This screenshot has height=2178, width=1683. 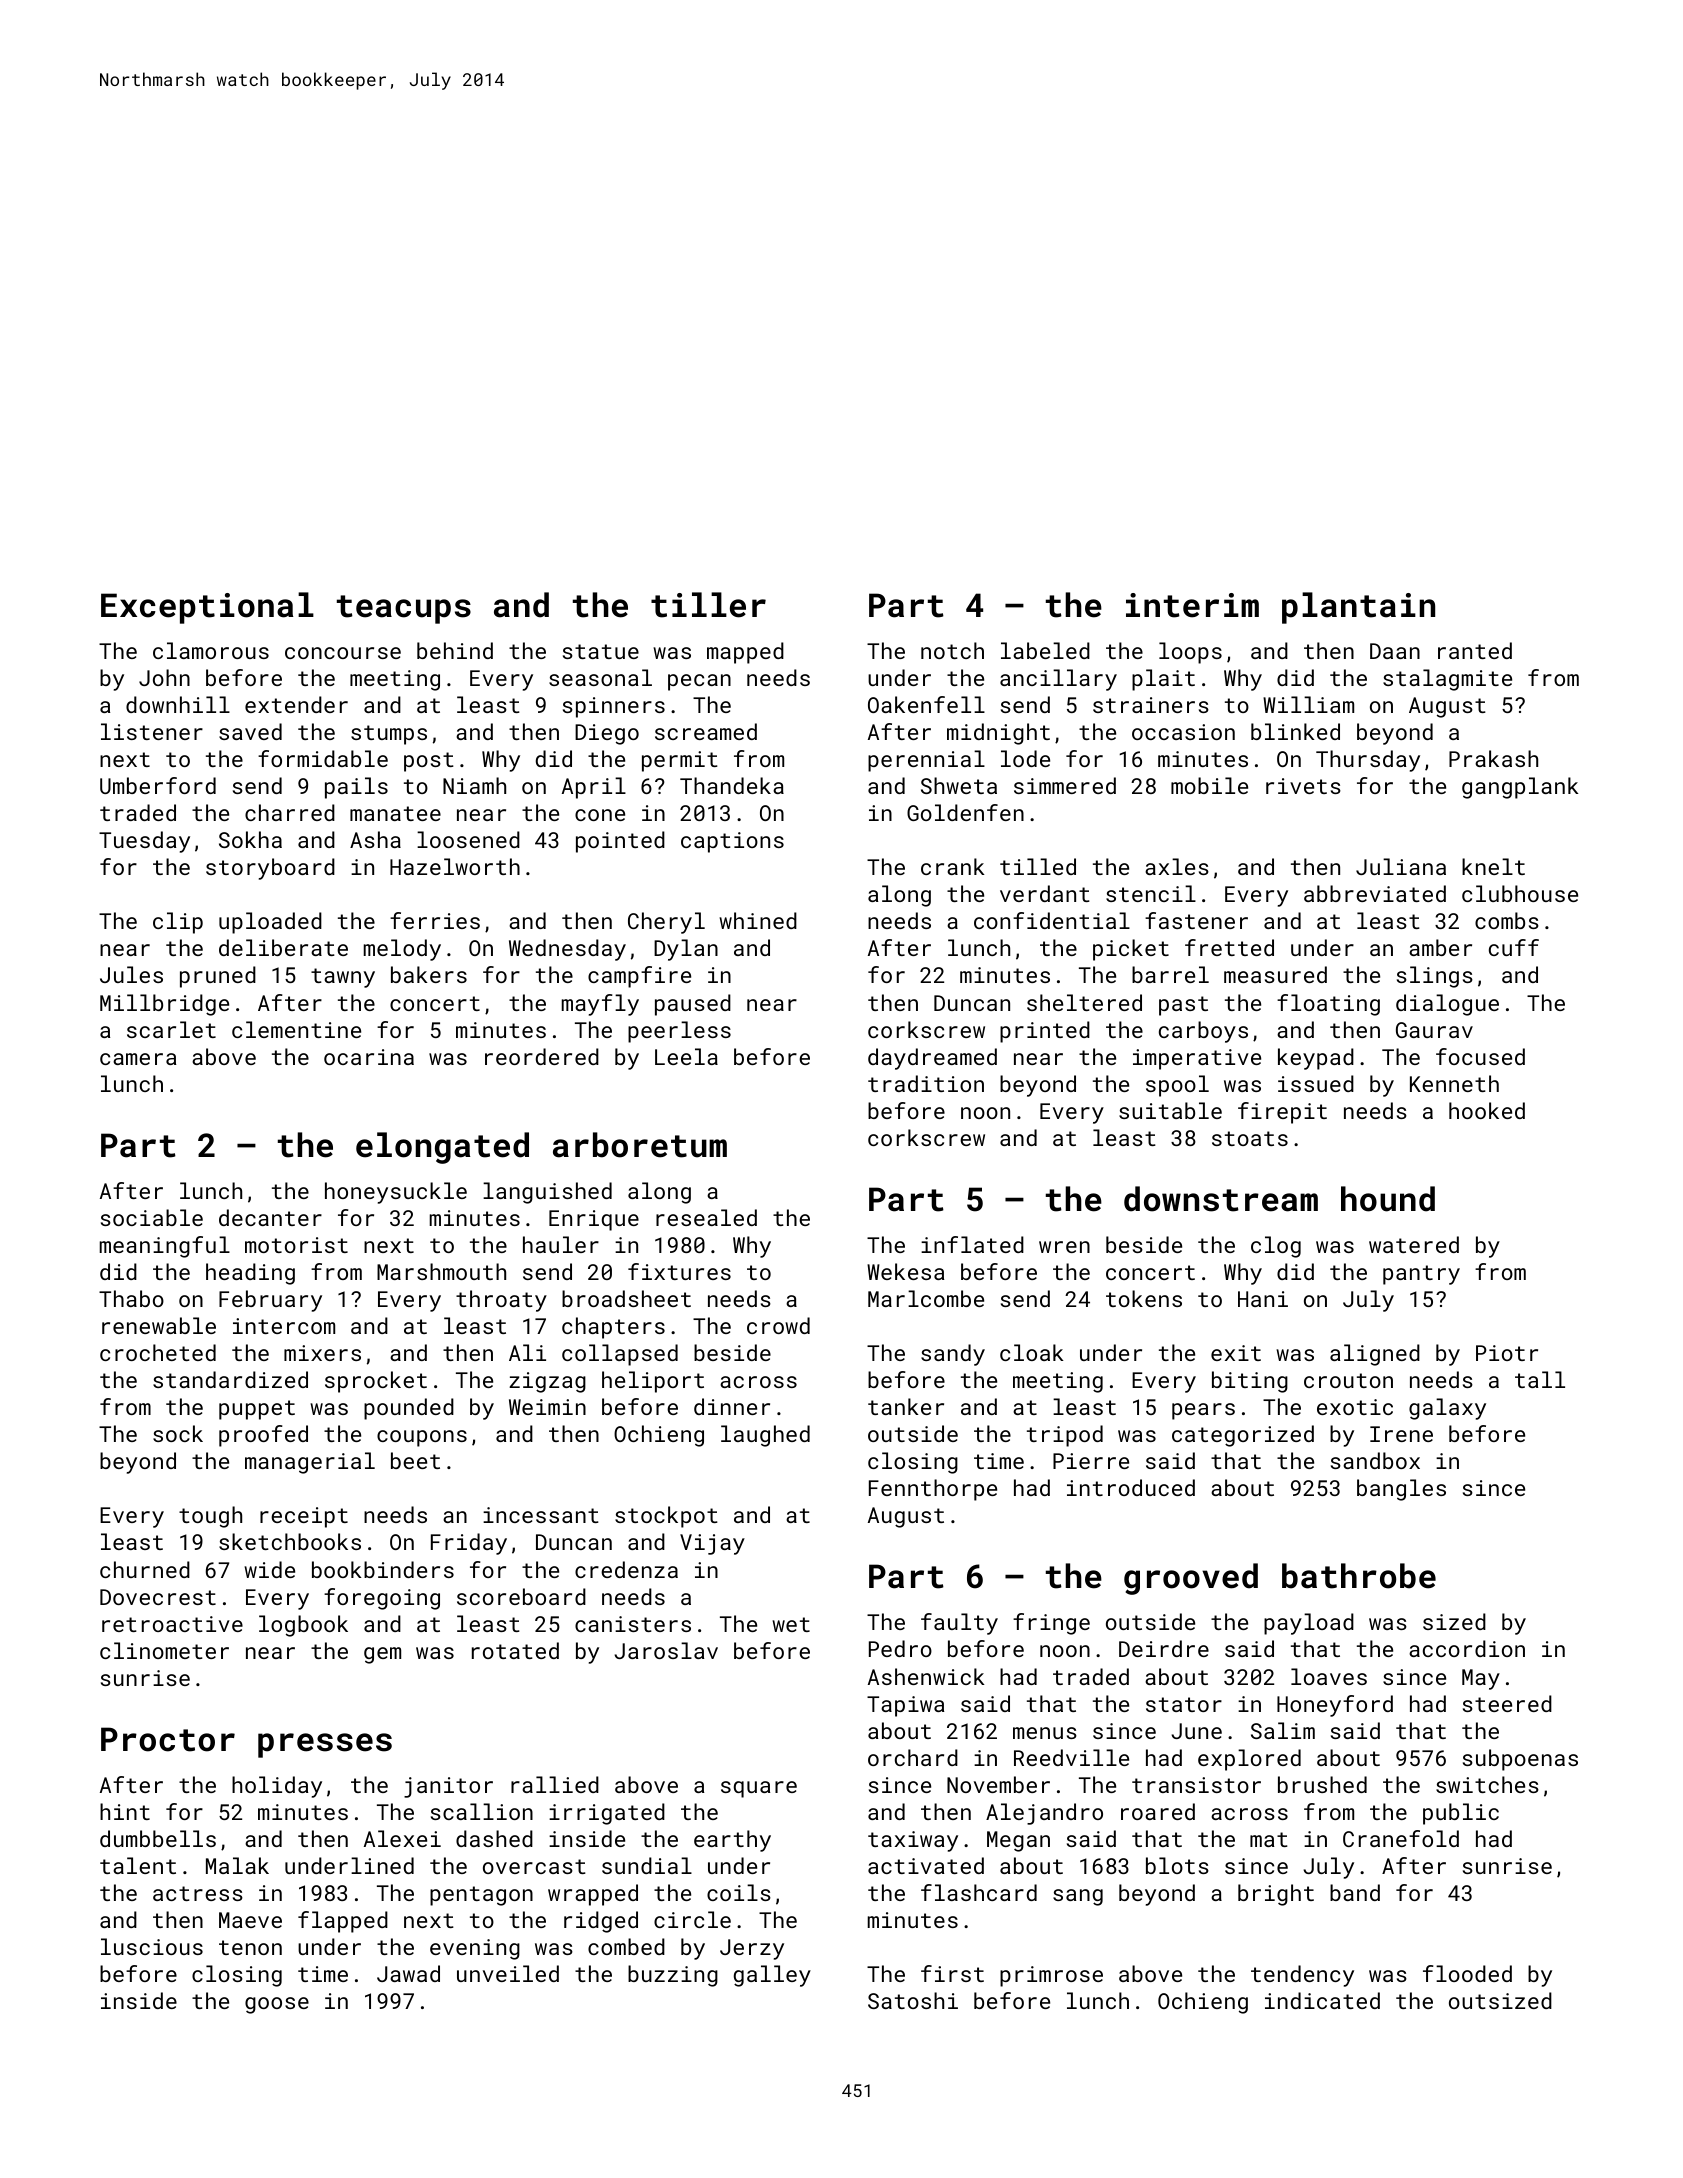 What do you see at coordinates (666, 1517) in the screenshot?
I see `stockpot` at bounding box center [666, 1517].
